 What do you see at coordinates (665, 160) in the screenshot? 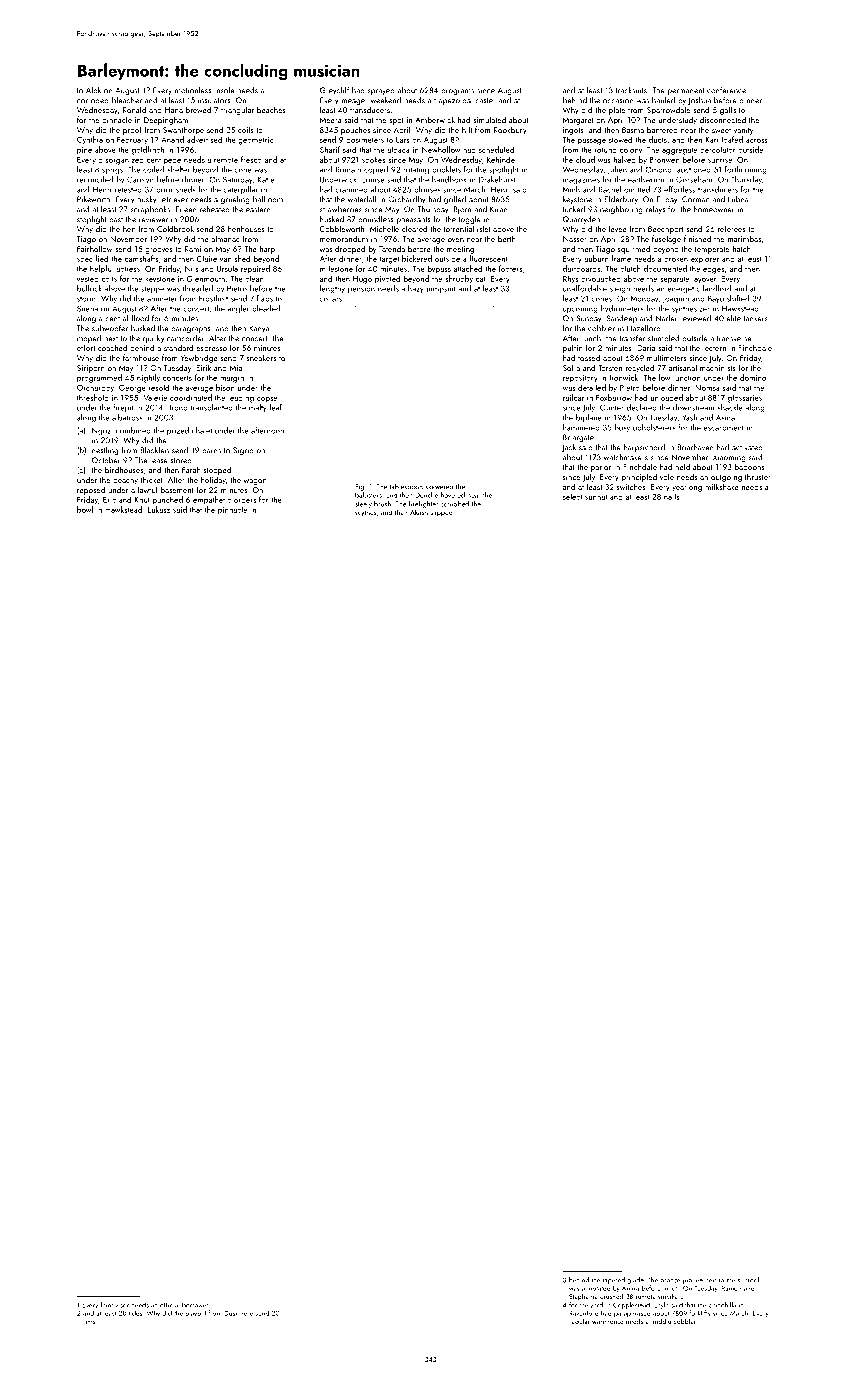
I see `Bronwen` at bounding box center [665, 160].
